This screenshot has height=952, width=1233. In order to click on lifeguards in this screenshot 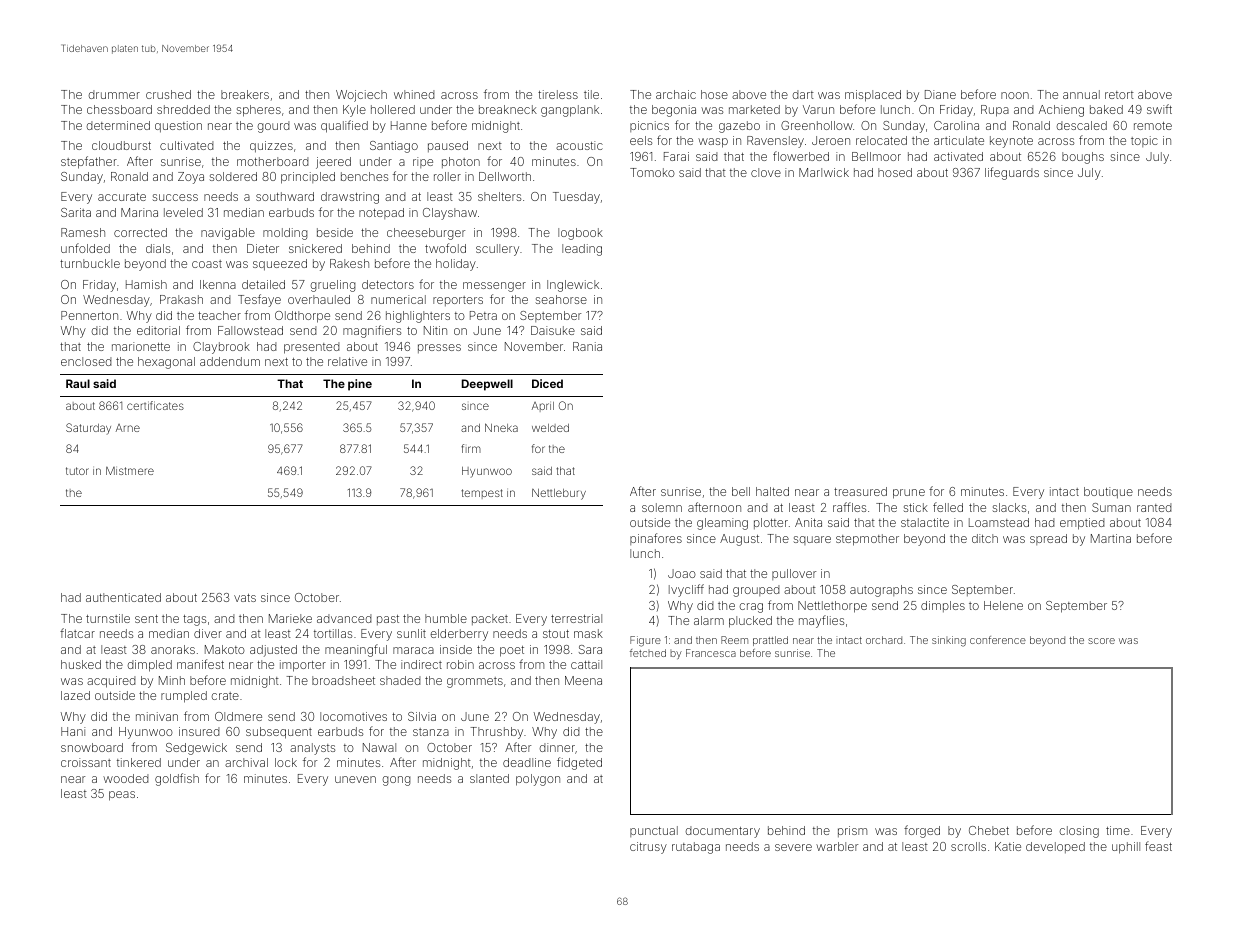, I will do `click(1012, 173)`.
